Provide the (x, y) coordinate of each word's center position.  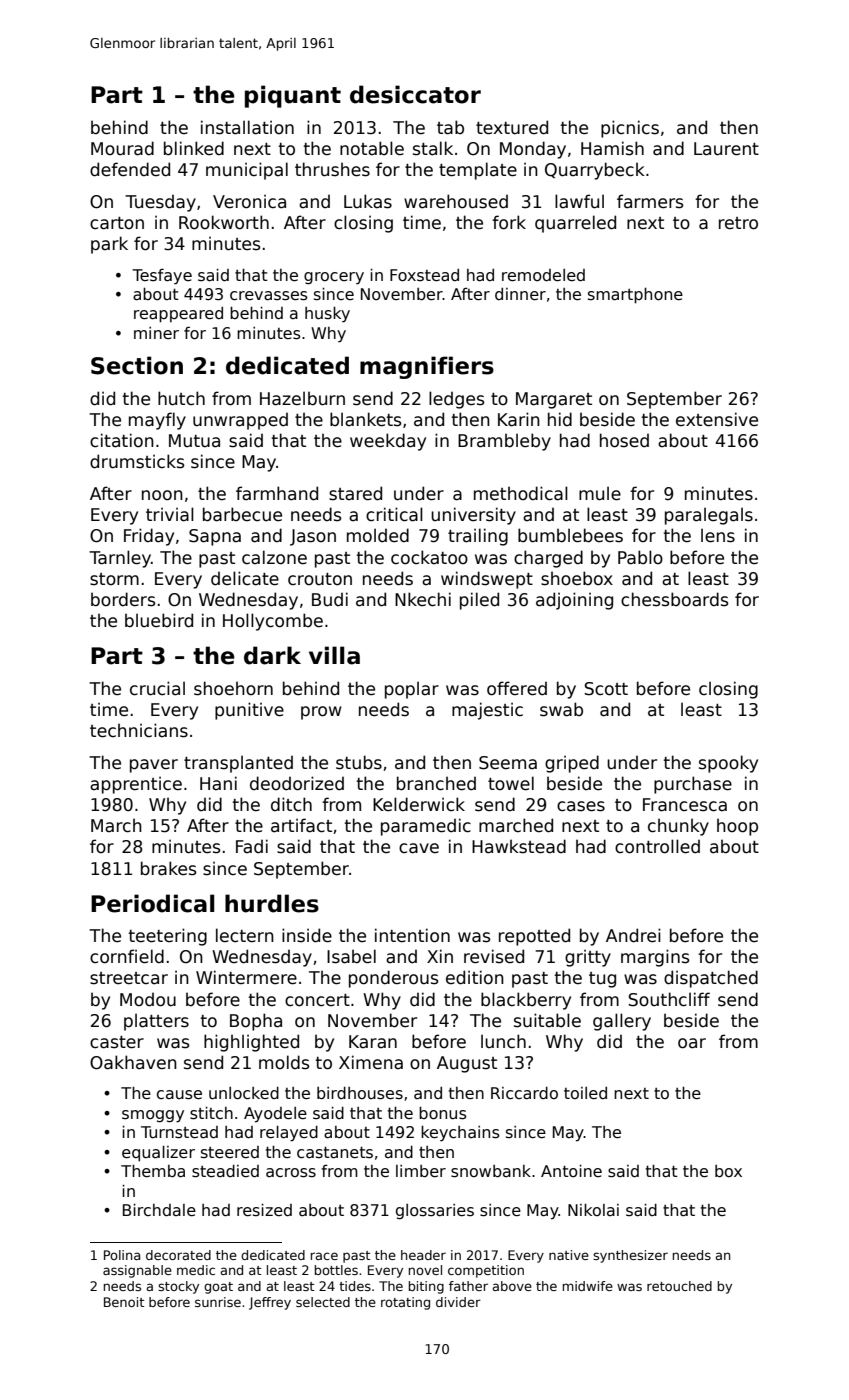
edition (475, 977)
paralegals (709, 516)
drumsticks (137, 461)
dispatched (711, 979)
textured (512, 127)
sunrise (218, 1302)
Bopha (256, 1022)
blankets (366, 419)
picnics (630, 129)
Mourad (122, 148)
